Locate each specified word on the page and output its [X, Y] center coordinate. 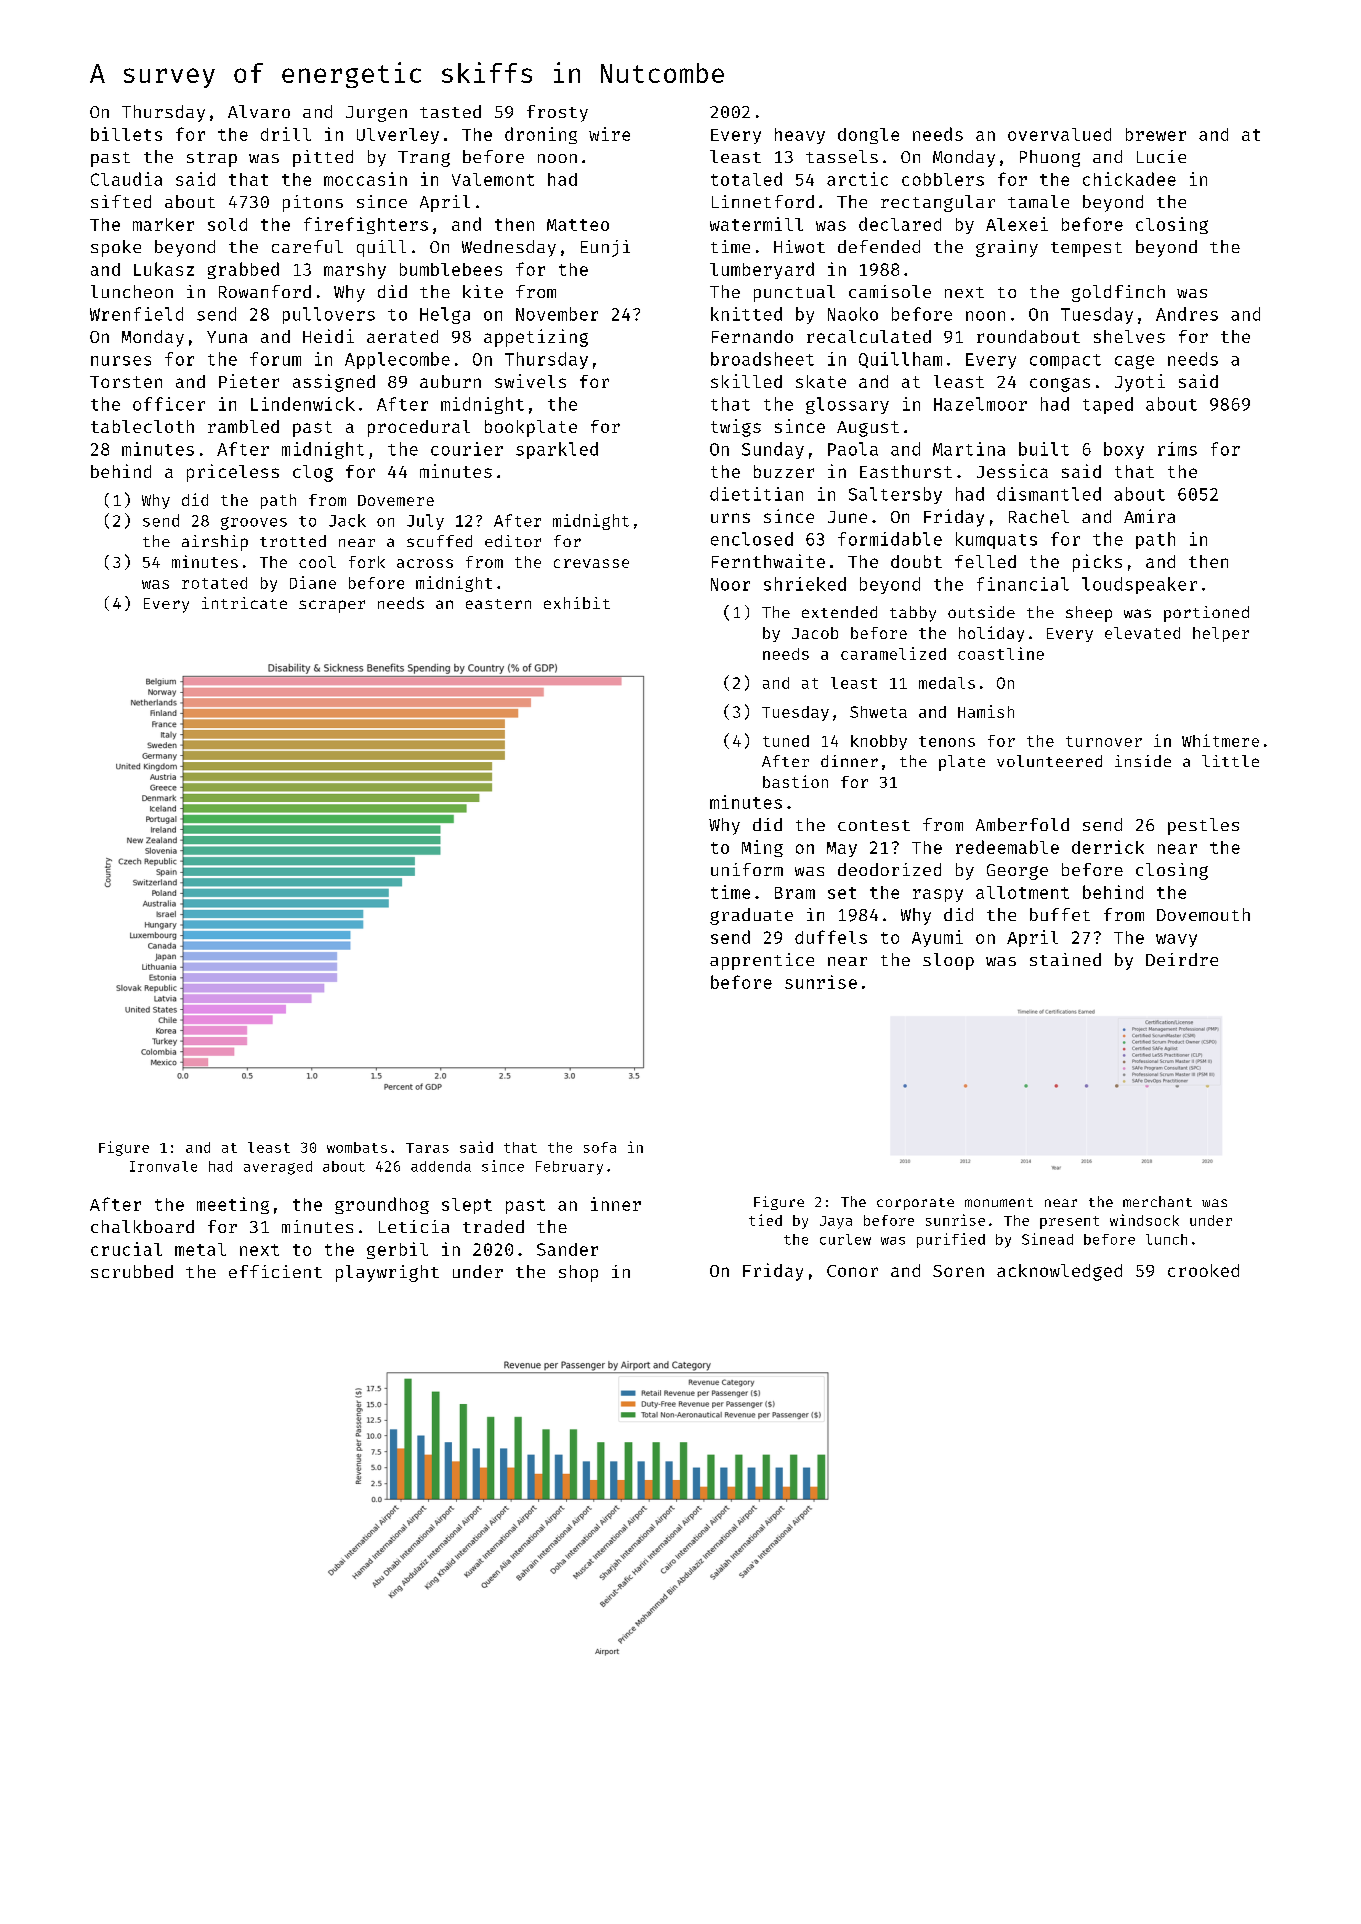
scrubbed [132, 1271]
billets [126, 134]
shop [578, 1273]
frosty [557, 113]
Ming [762, 848]
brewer [1156, 134]
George [1017, 872]
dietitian [756, 494]
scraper [332, 606]
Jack [347, 520]
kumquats [996, 540]
